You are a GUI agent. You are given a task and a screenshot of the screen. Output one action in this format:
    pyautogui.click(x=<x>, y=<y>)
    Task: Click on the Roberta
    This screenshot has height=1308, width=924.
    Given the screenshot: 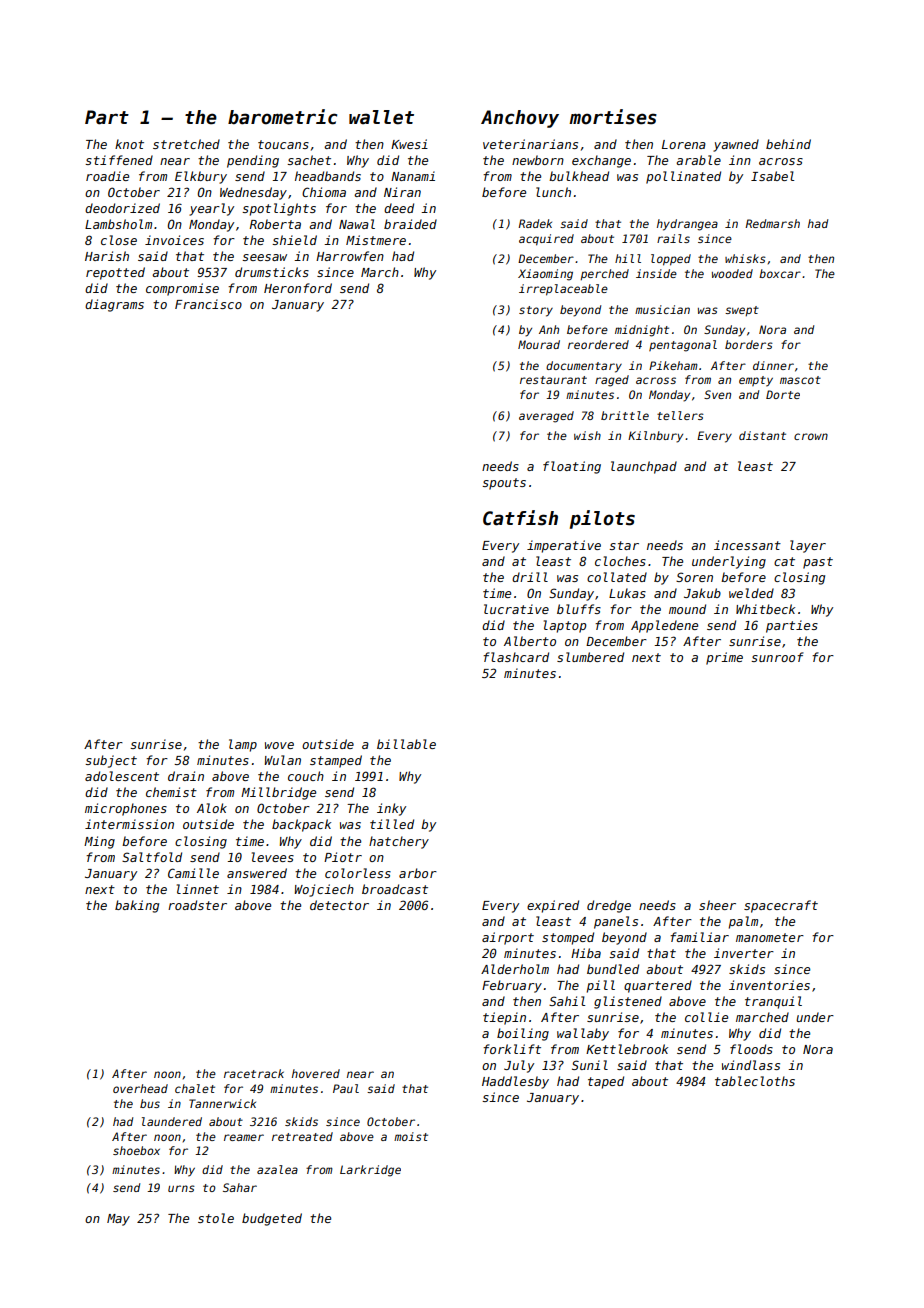 What is the action you would take?
    pyautogui.click(x=275, y=224)
